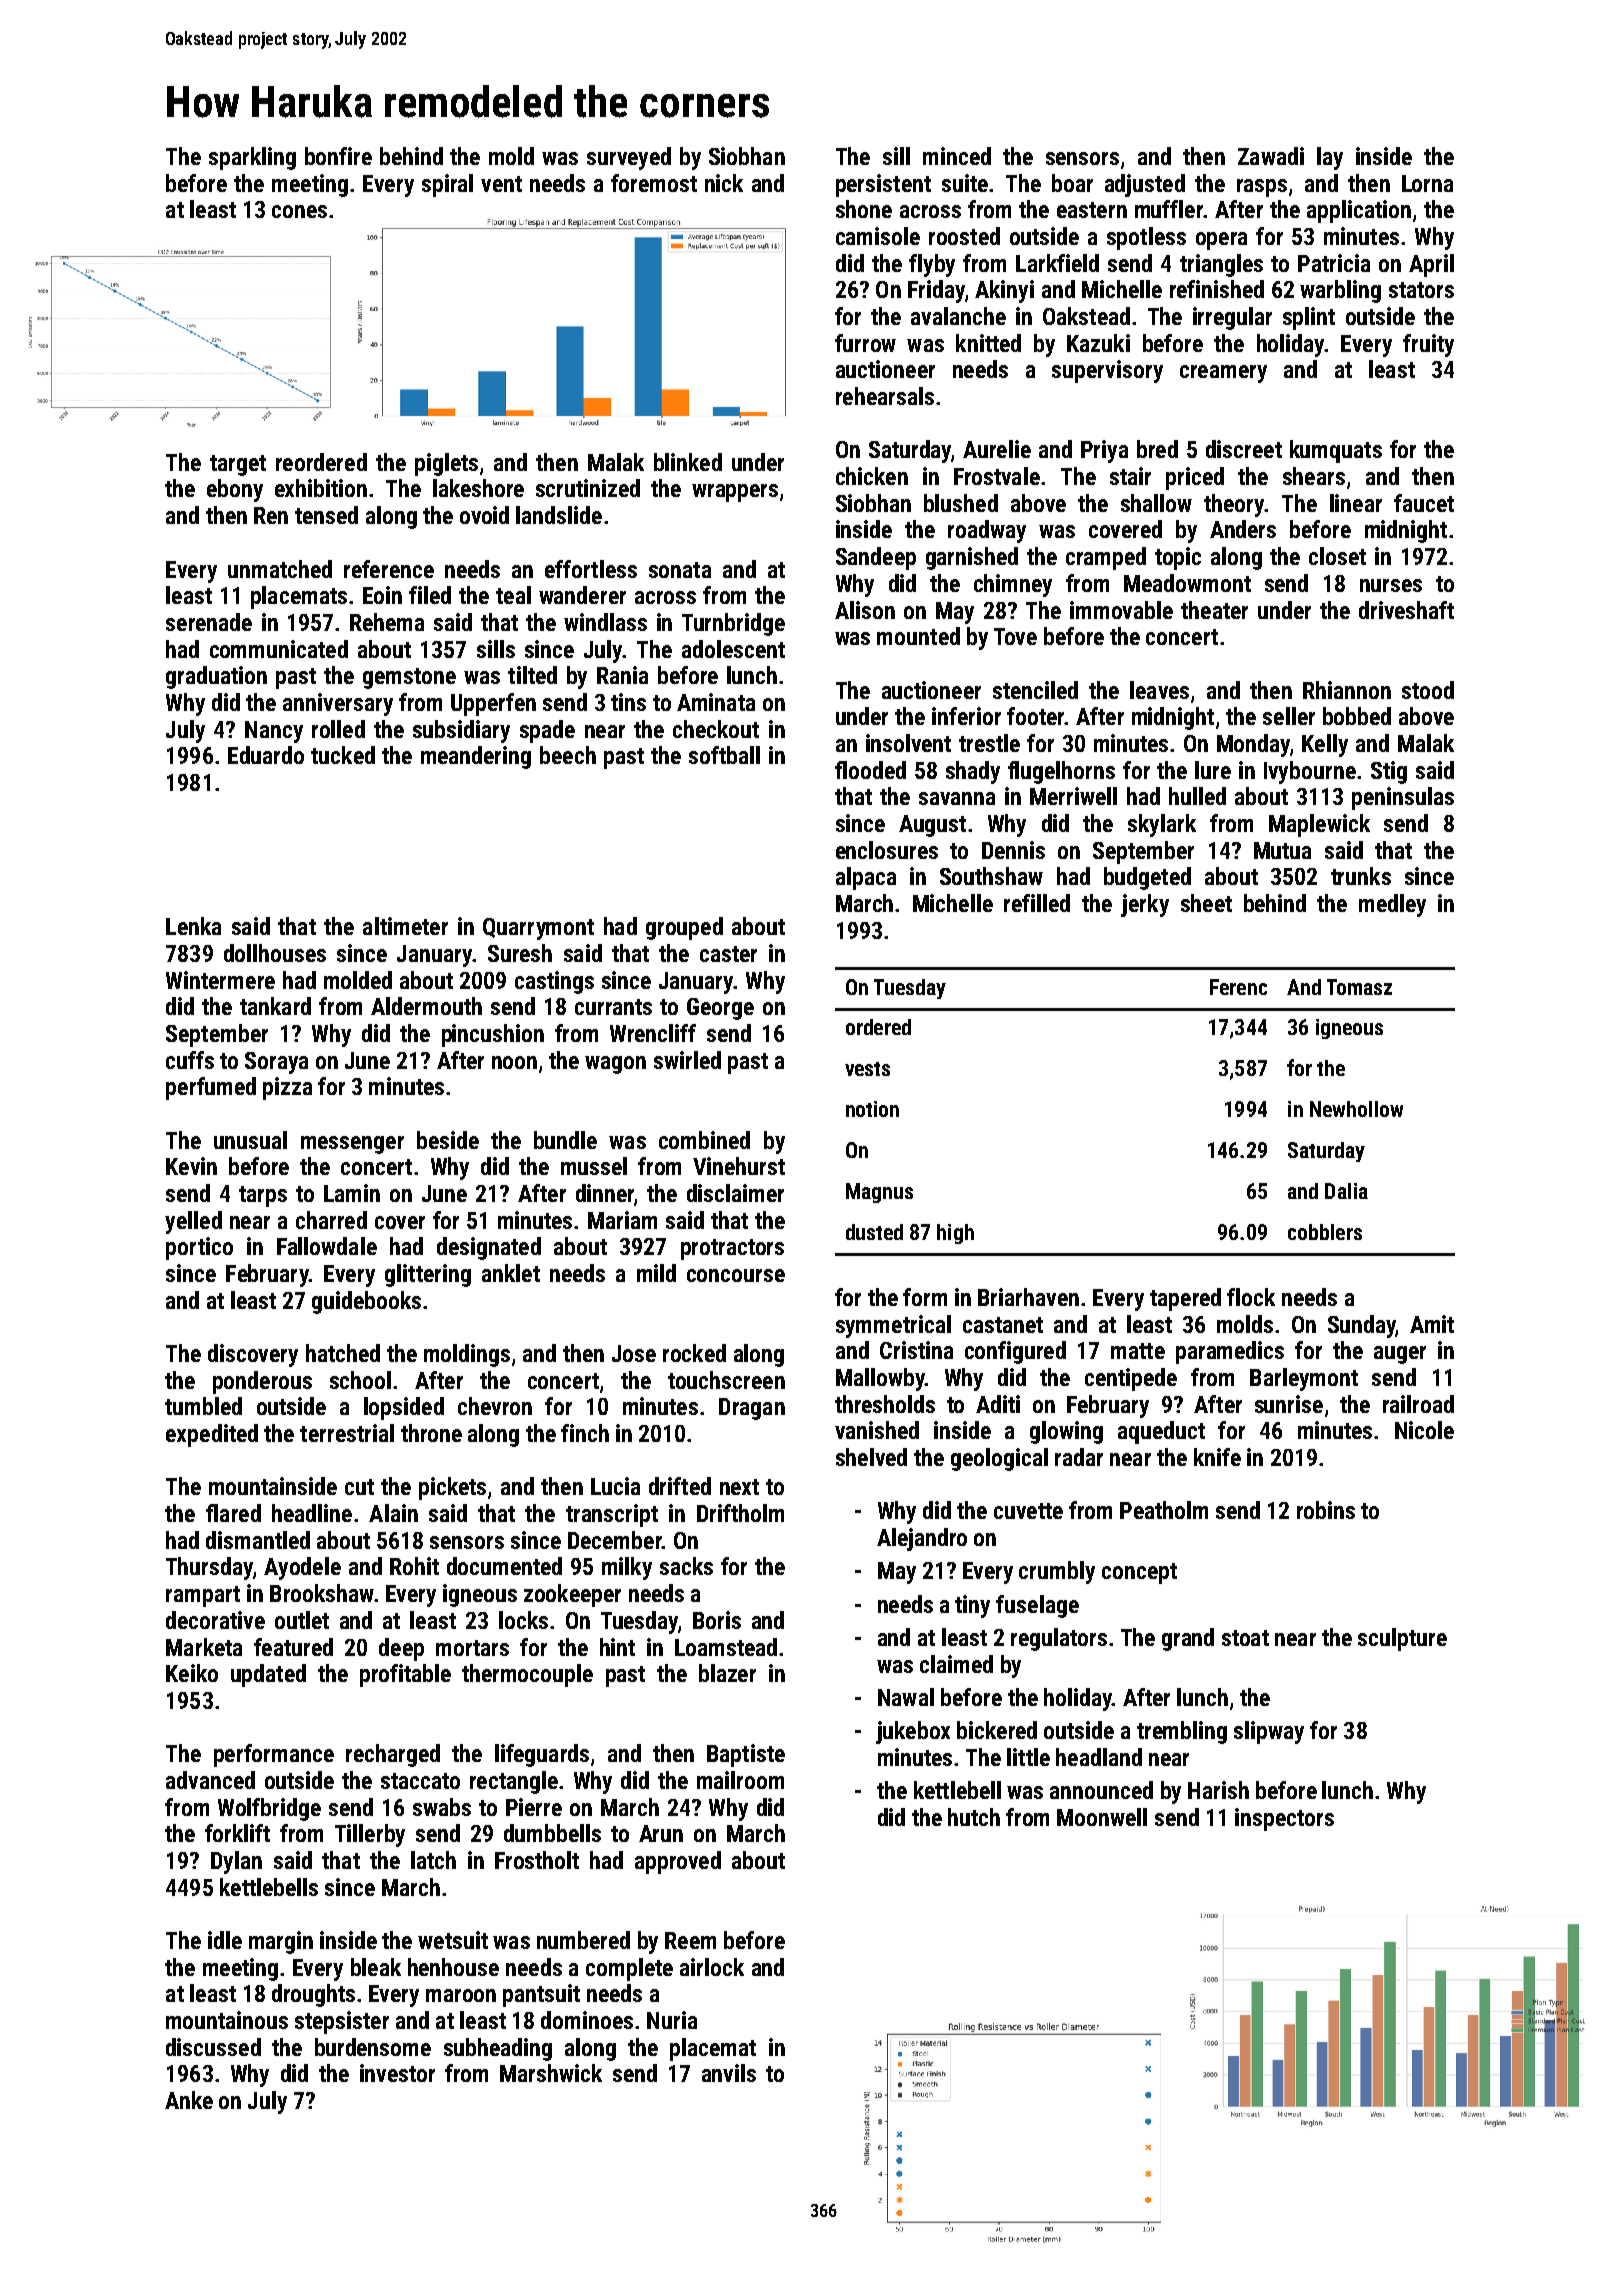  I want to click on Zawadi, so click(1271, 156).
